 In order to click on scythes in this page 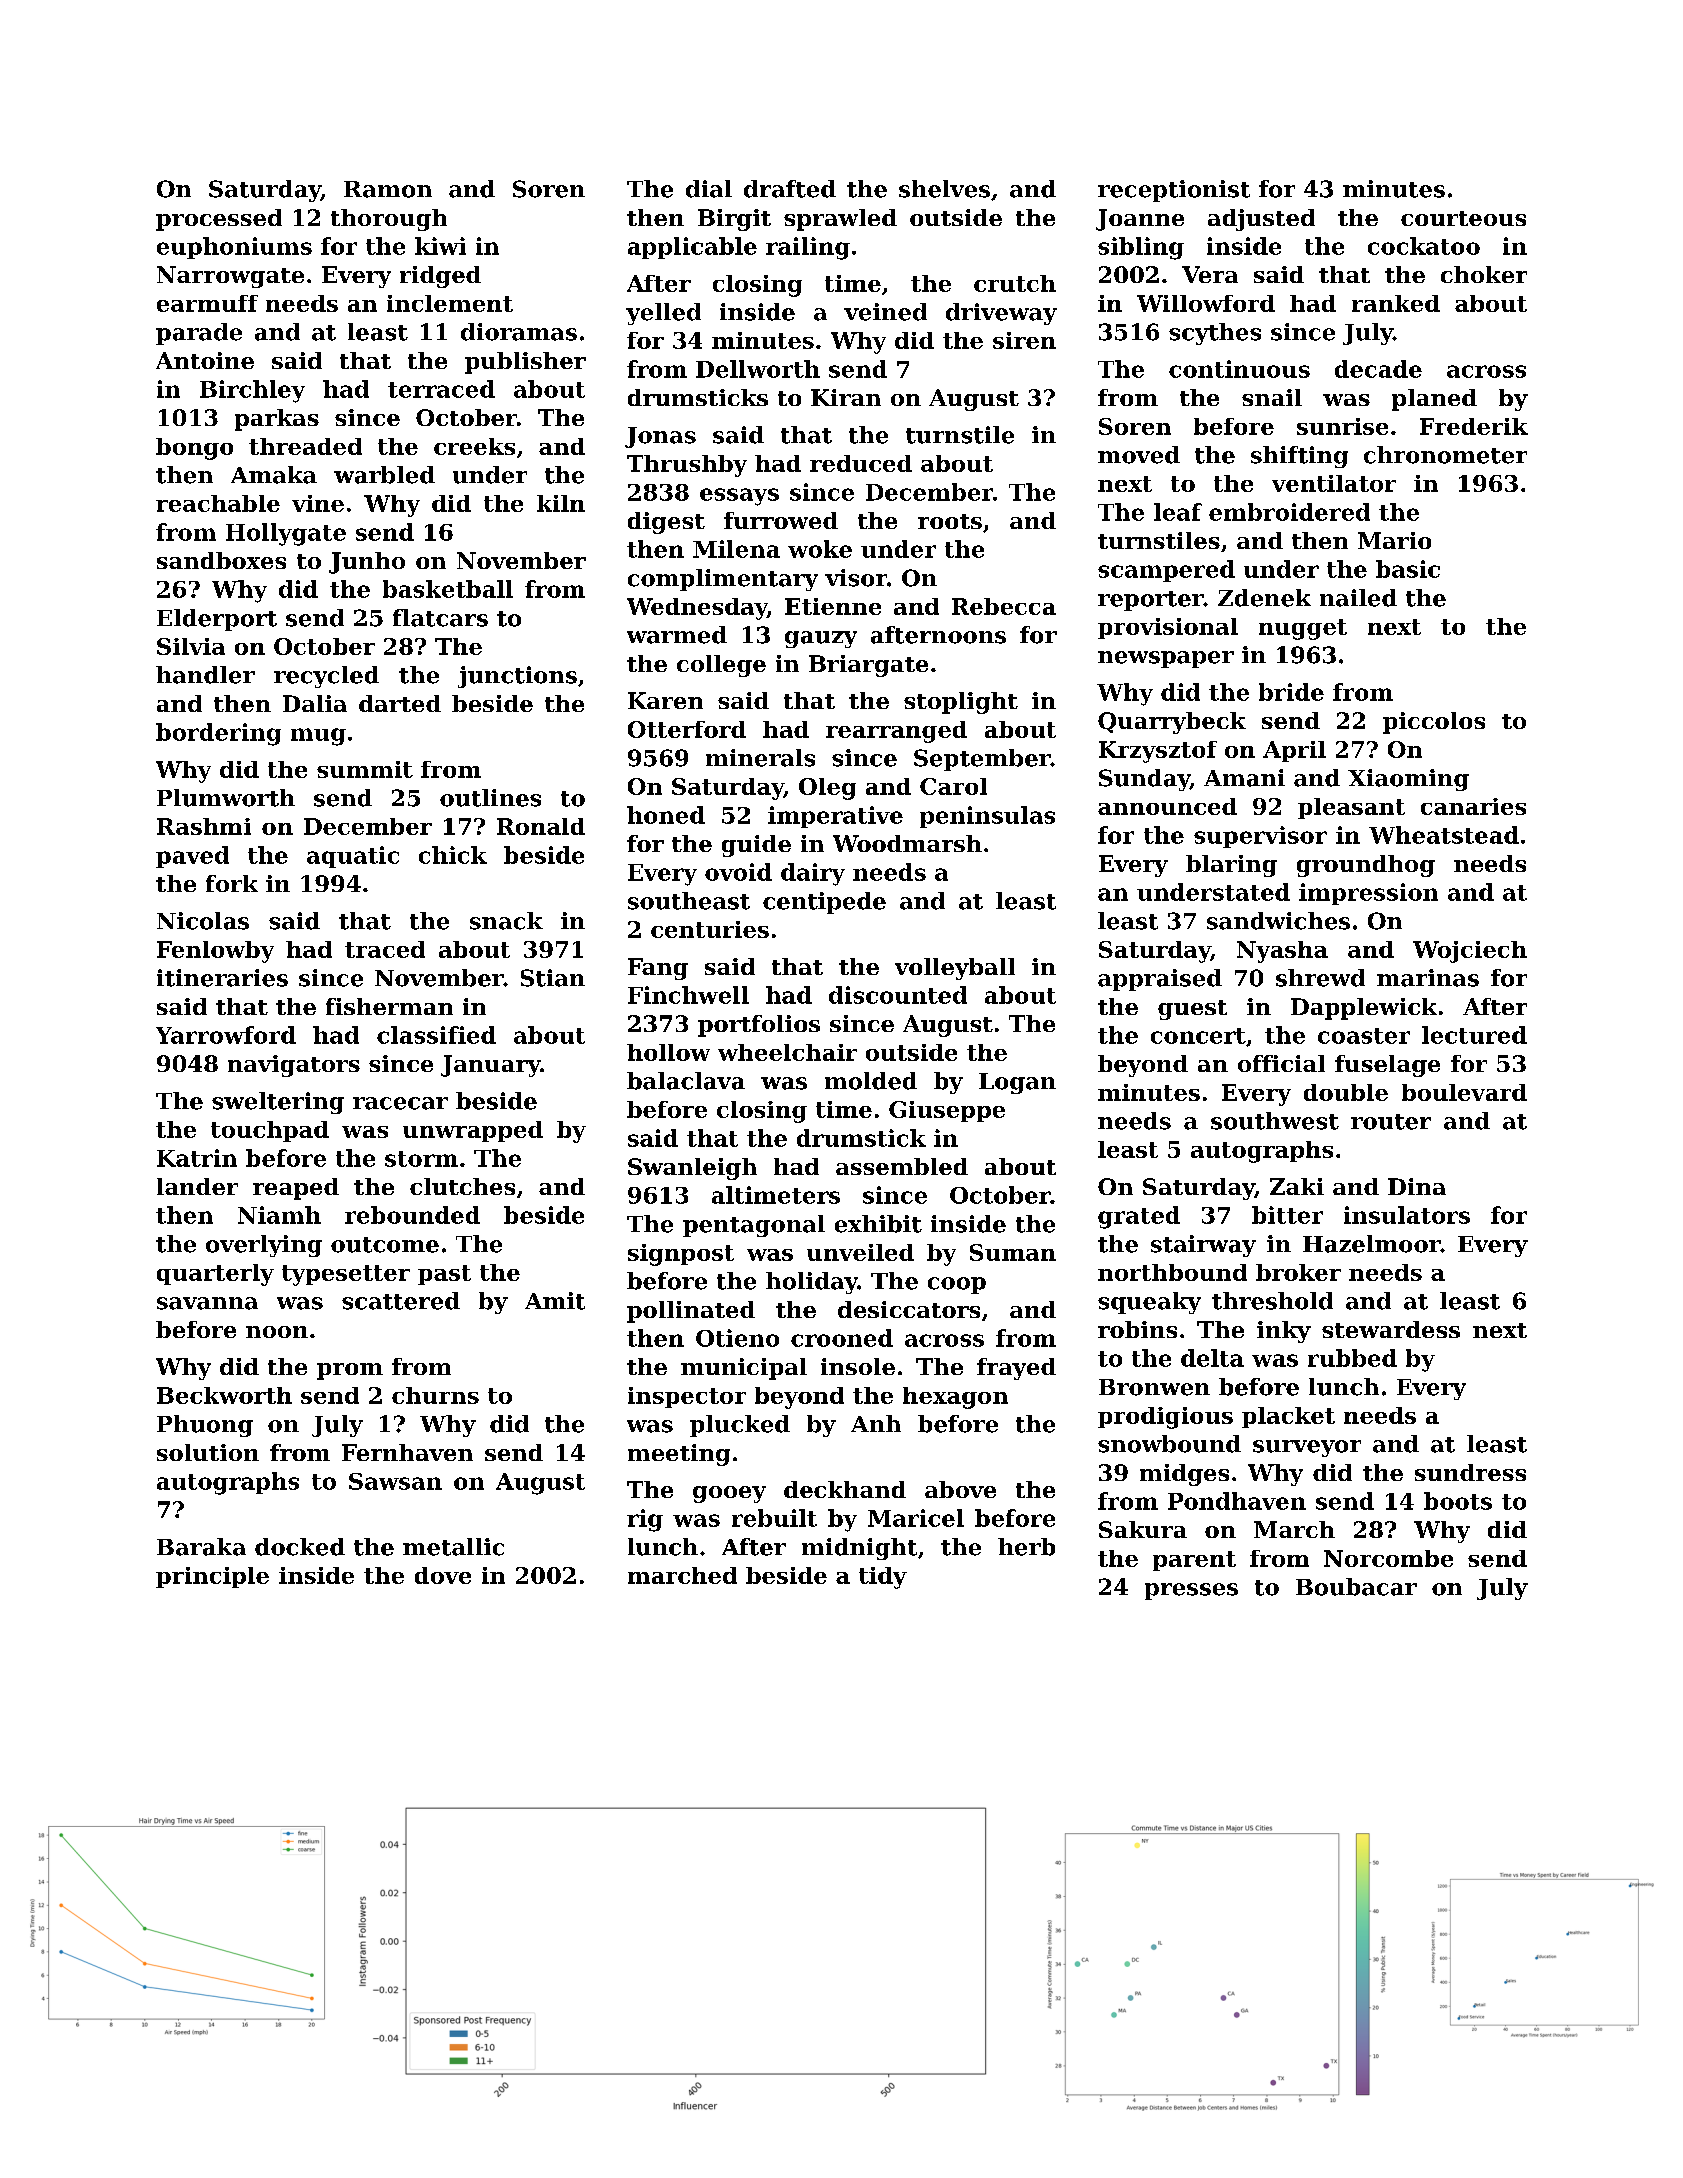, I will do `click(1215, 334)`.
